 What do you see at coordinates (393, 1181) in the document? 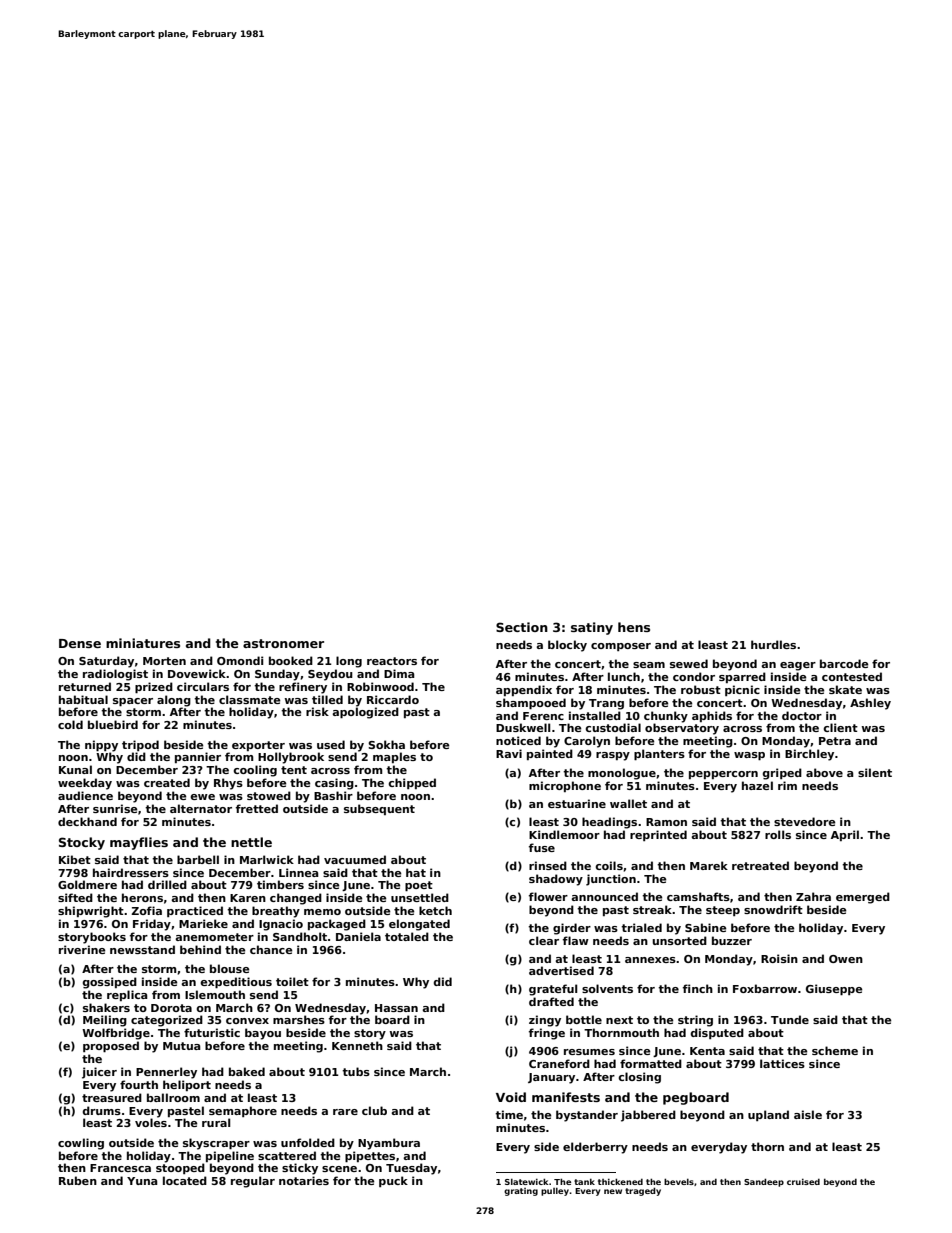
I see `puck` at bounding box center [393, 1181].
